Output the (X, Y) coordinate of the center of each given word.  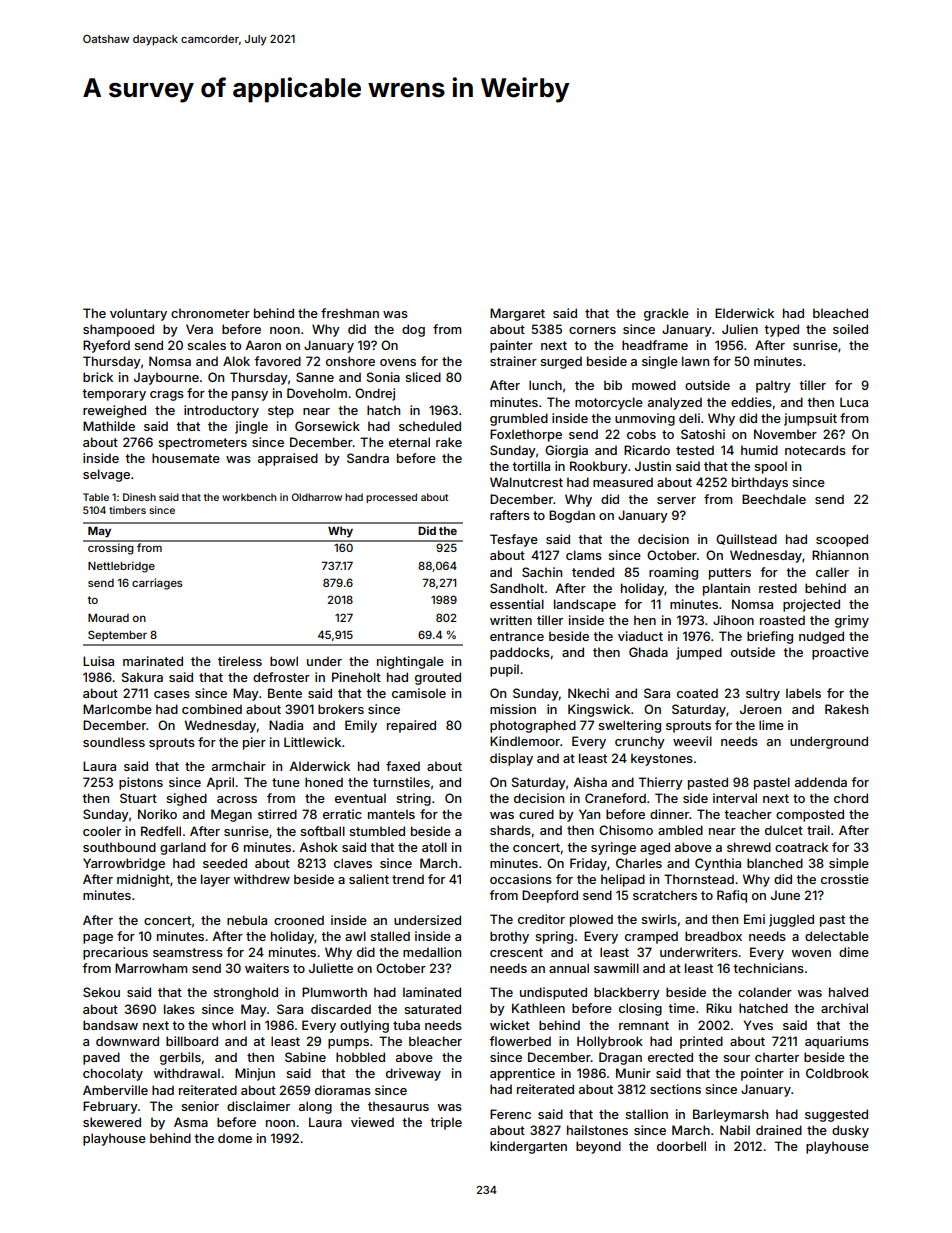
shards (510, 830)
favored (277, 361)
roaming (673, 573)
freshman (350, 313)
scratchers (665, 895)
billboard (192, 1041)
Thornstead (699, 879)
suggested (836, 1115)
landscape (585, 605)
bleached (840, 313)
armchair (239, 766)
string (413, 799)
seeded (225, 863)
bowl (284, 661)
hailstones (597, 1130)
